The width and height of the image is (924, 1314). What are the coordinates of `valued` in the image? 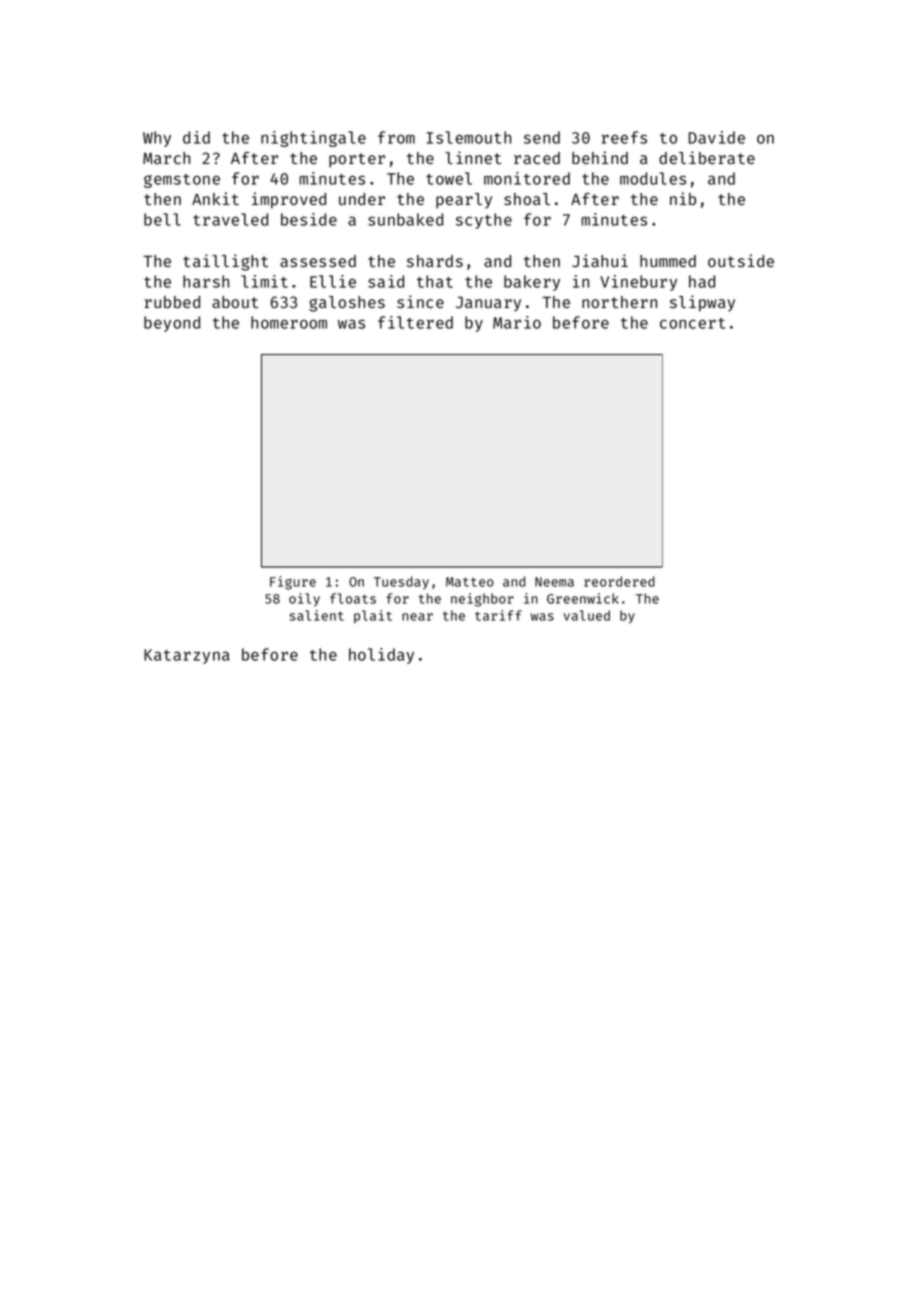 It's located at (587, 615).
